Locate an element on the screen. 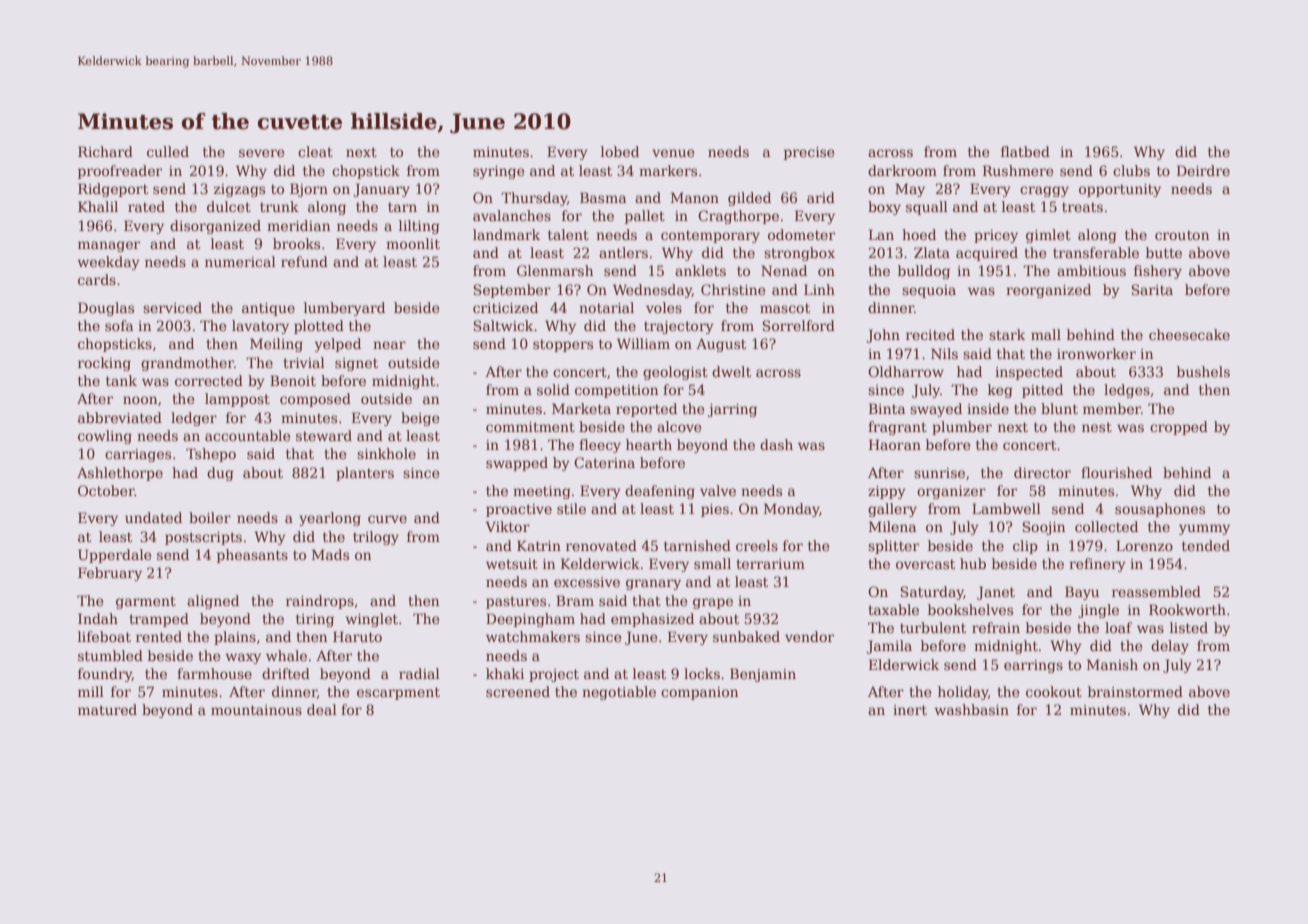  Khalil is located at coordinates (98, 206).
